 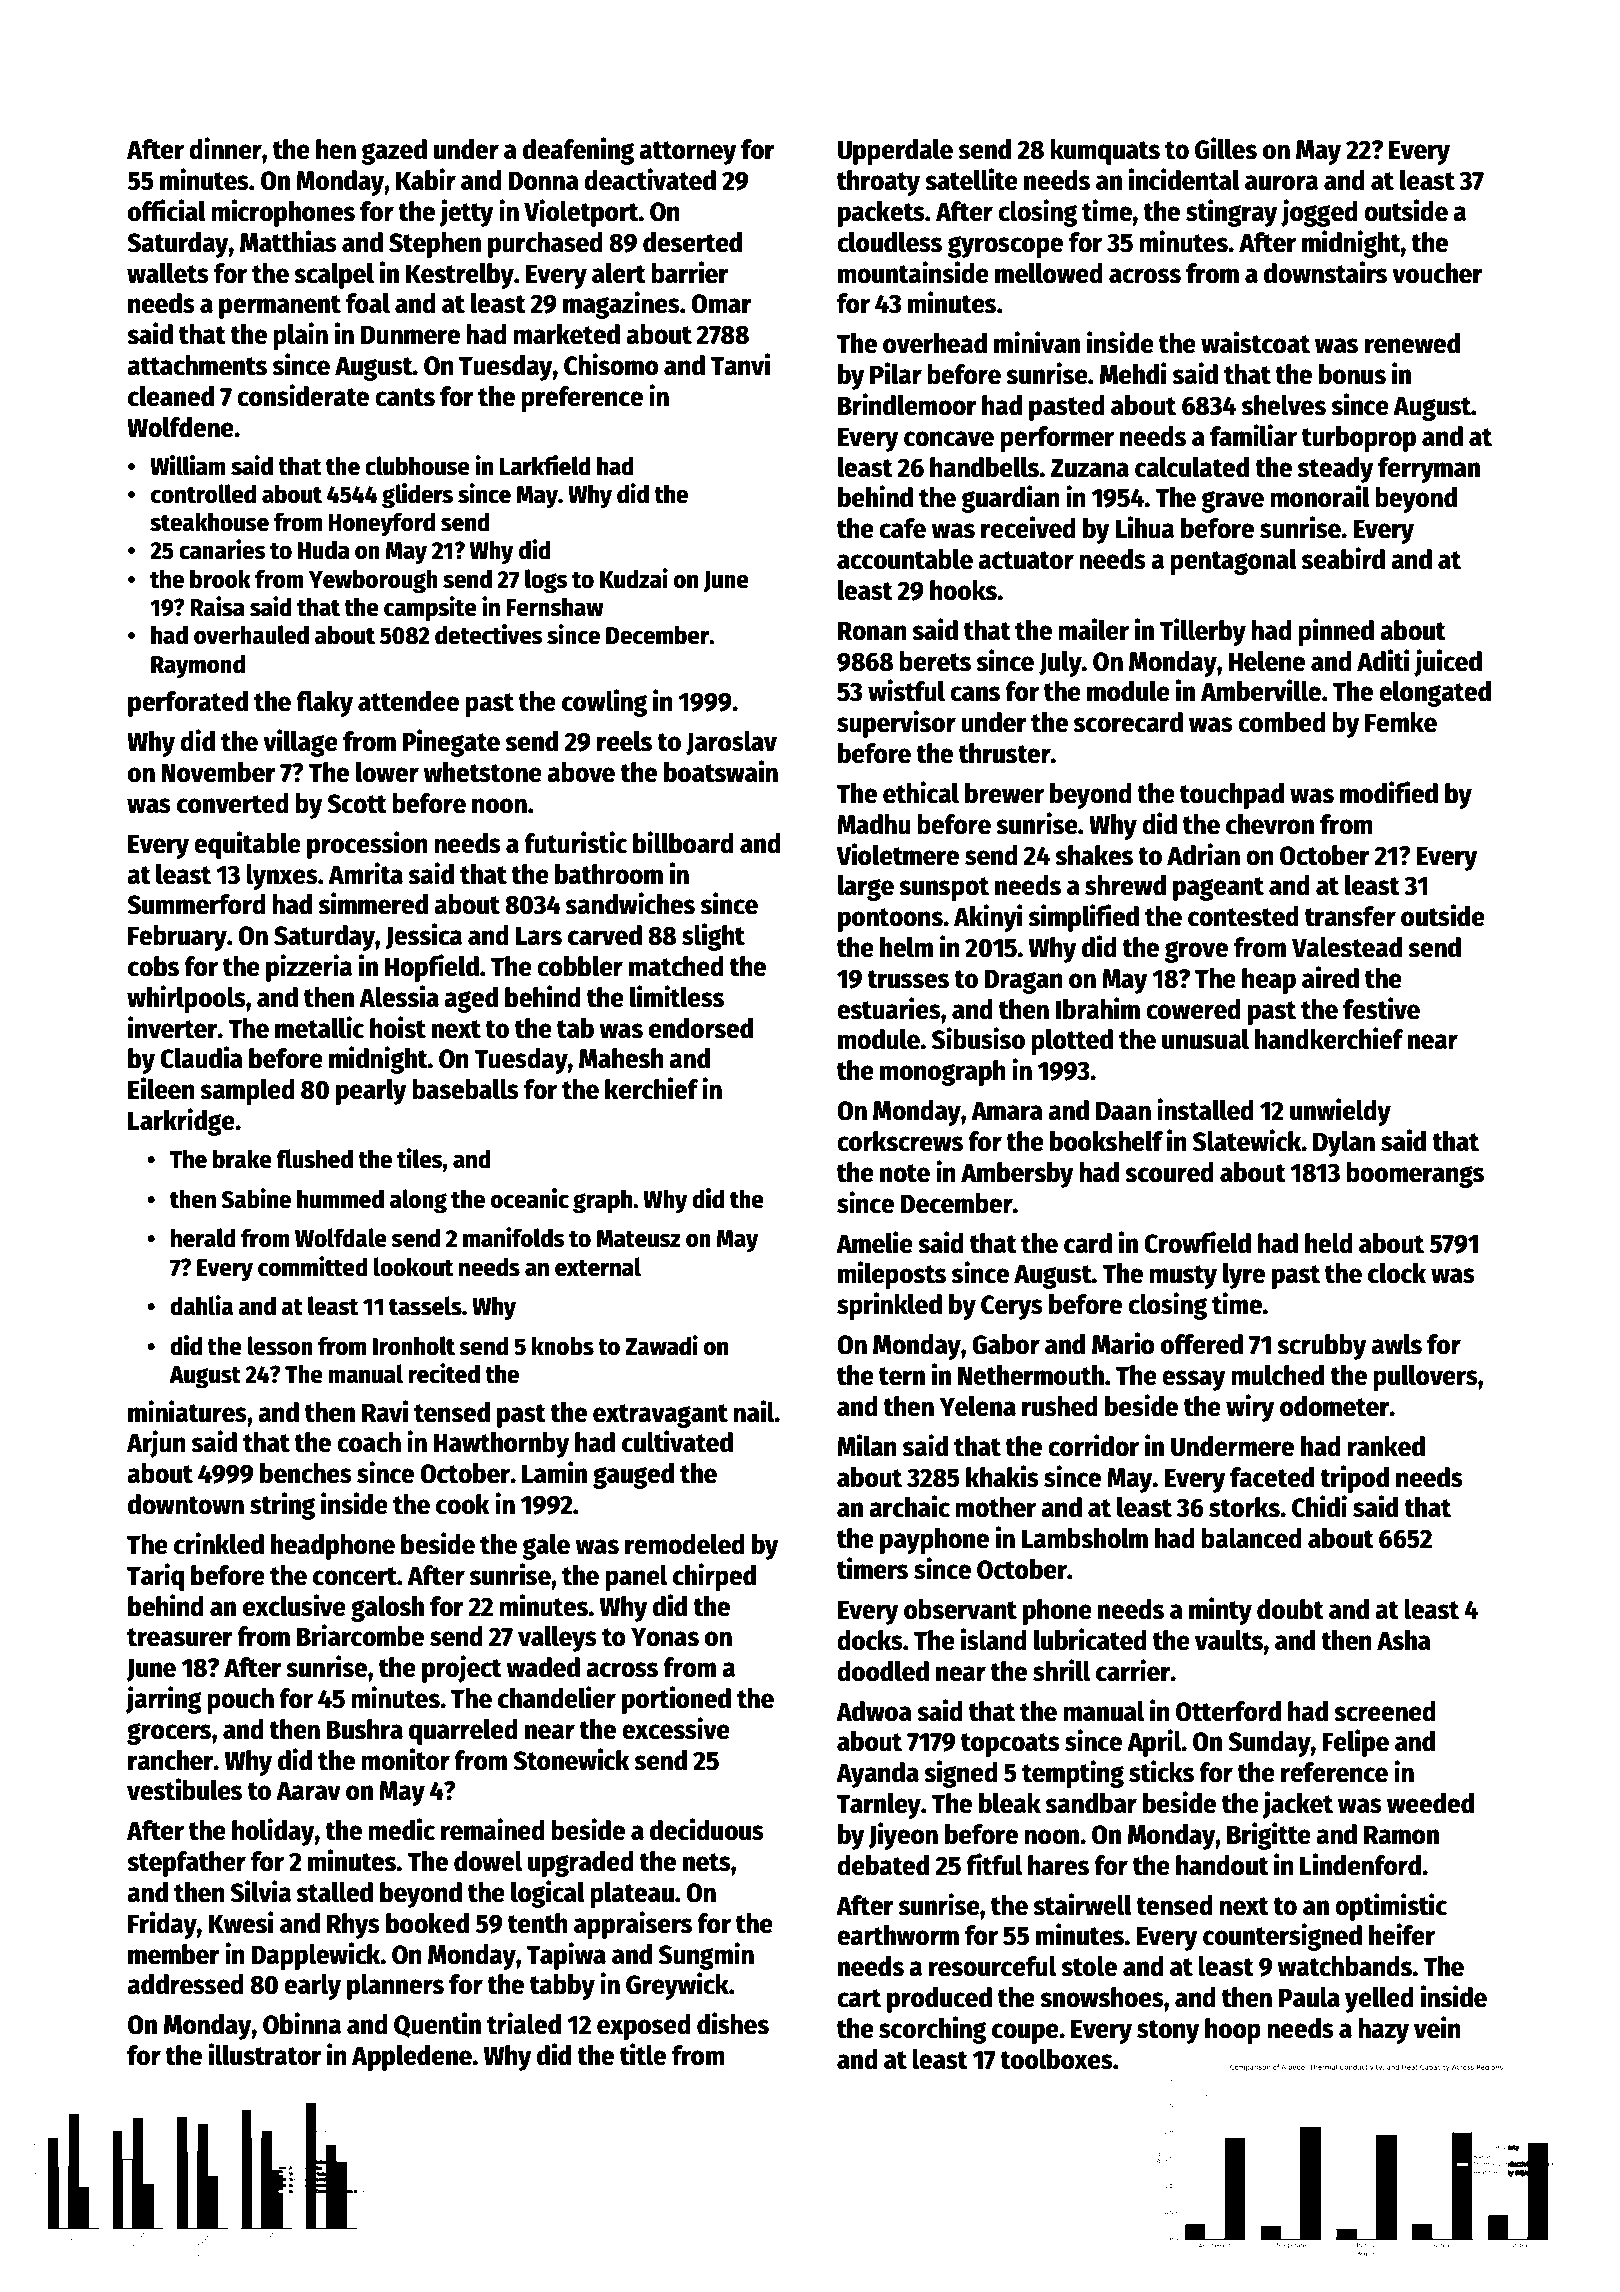 I want to click on deactivated, so click(x=650, y=179).
